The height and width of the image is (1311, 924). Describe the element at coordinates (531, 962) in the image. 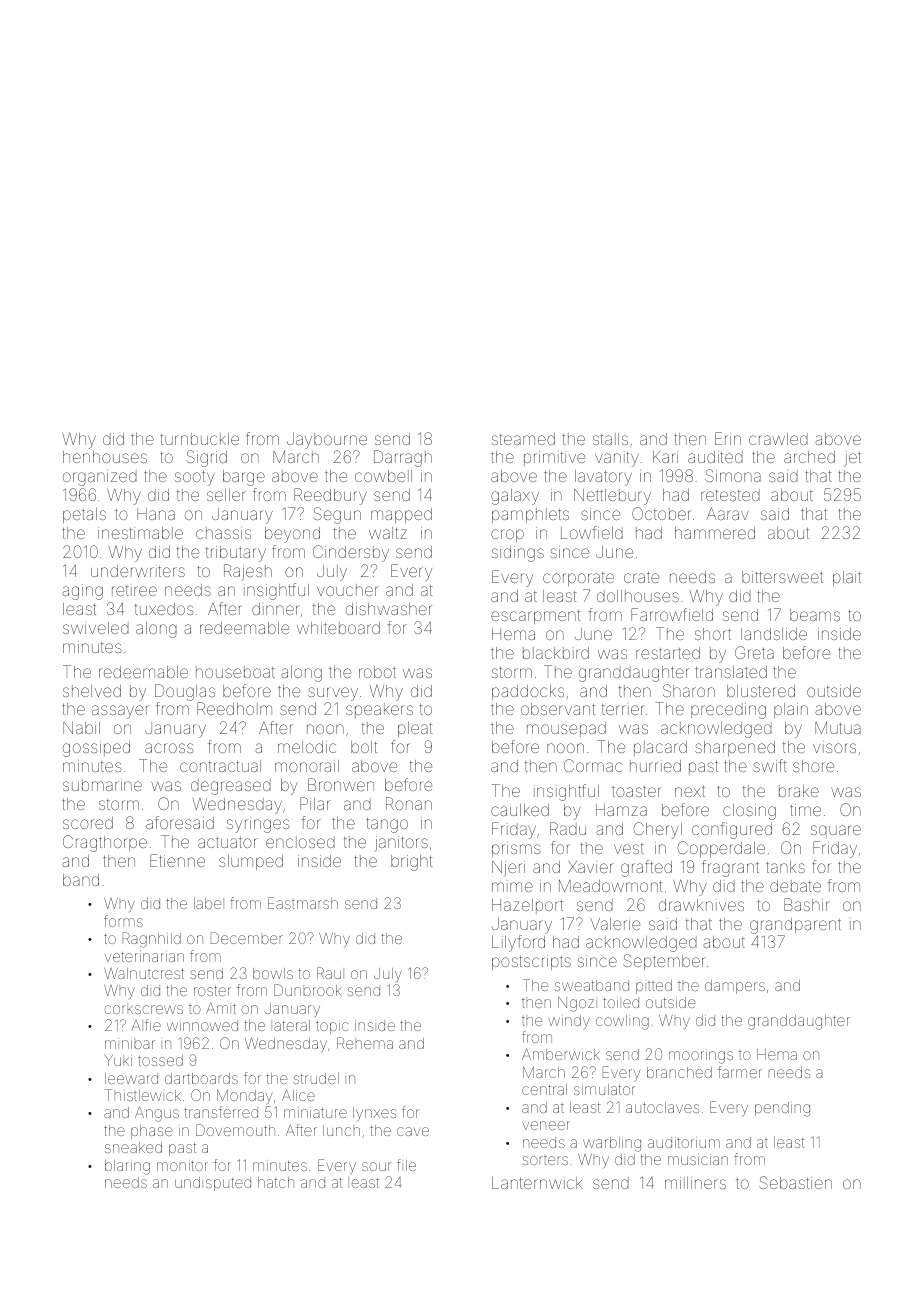

I see `postscripts` at that location.
